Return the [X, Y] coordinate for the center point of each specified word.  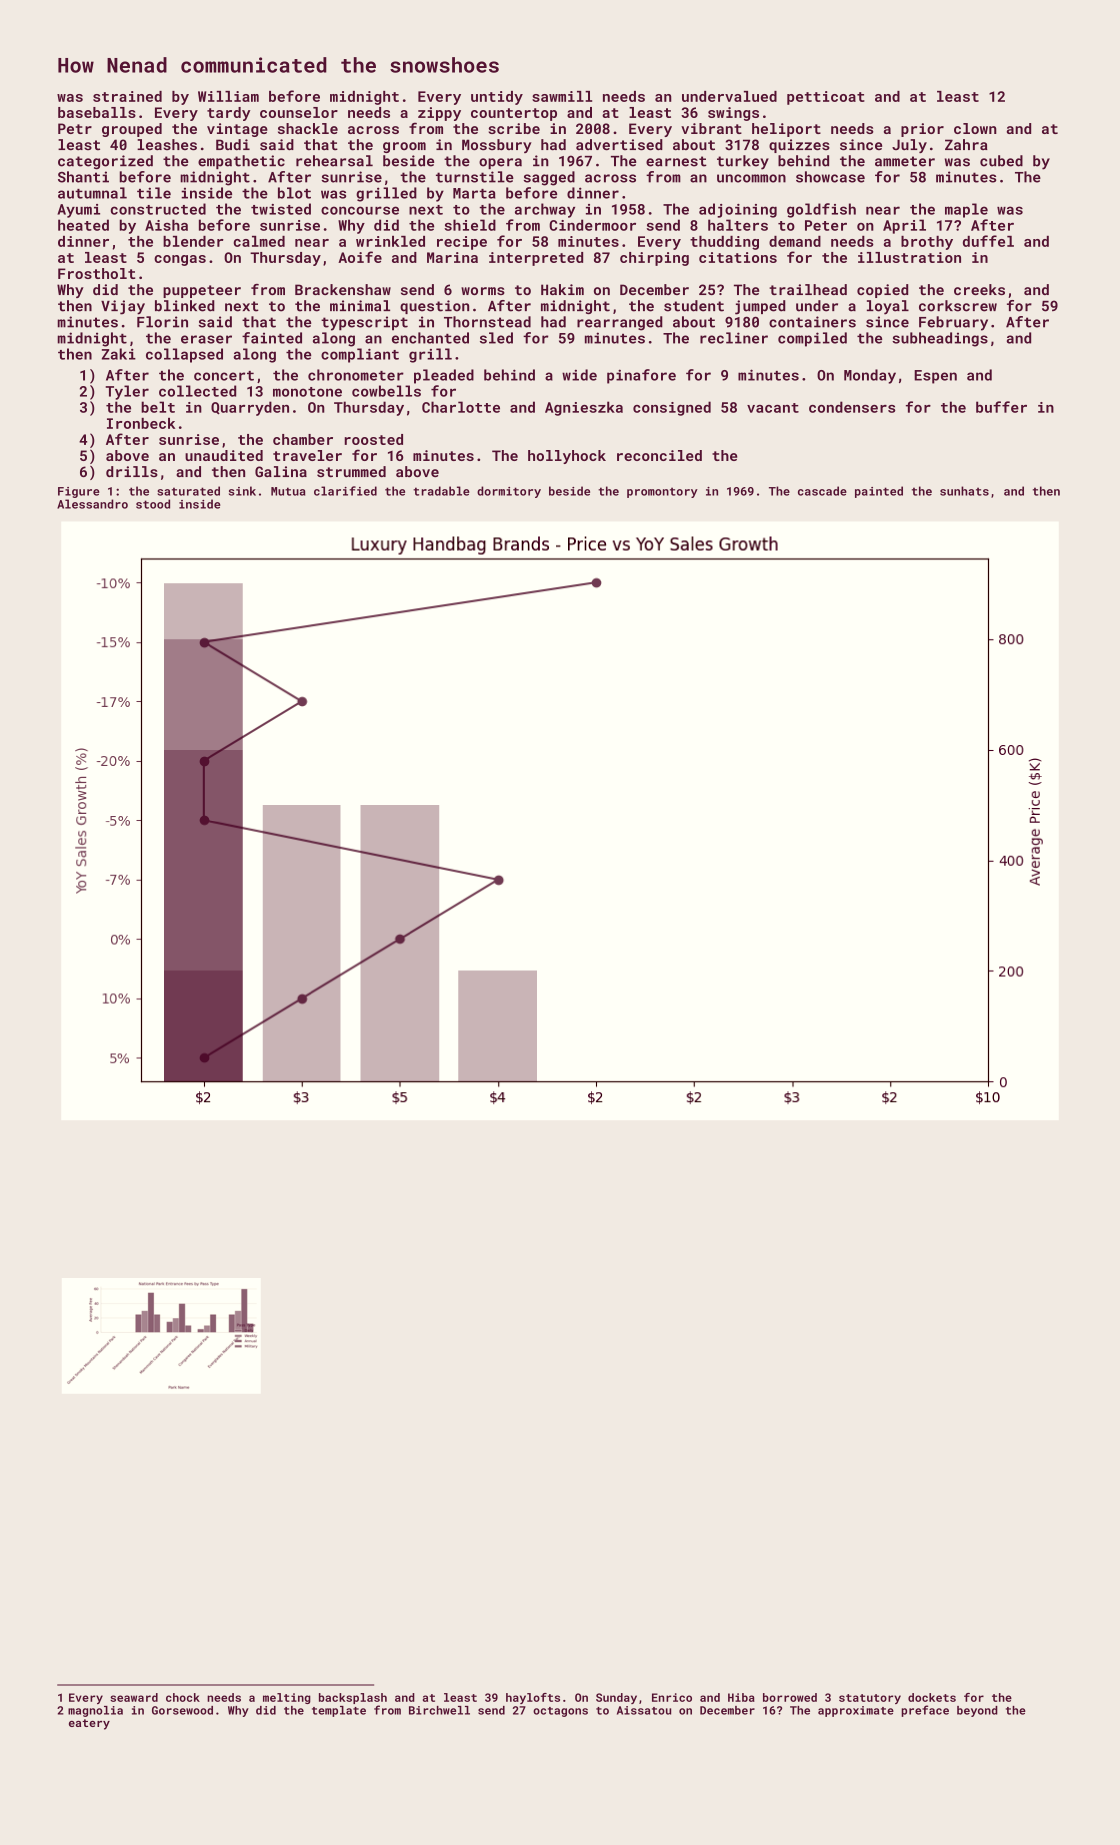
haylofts [533, 1698]
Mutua [288, 491]
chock [183, 1697]
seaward [134, 1697]
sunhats [964, 491]
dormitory [509, 492]
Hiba [741, 1697]
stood [153, 504]
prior [922, 130]
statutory [870, 1699]
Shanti [83, 177]
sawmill [562, 96]
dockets [932, 1697]
